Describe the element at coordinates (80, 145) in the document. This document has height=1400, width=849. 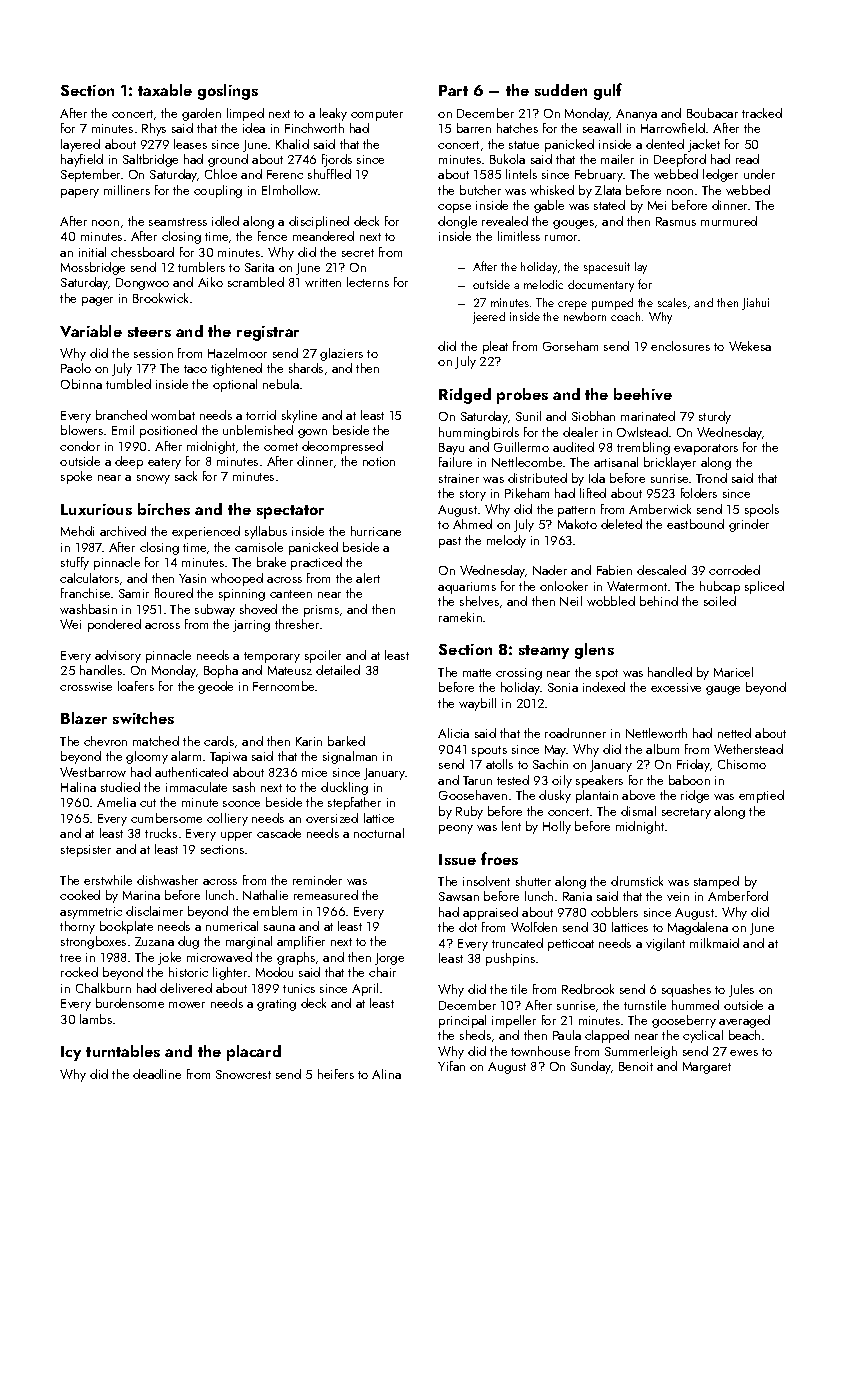
I see `layered` at that location.
